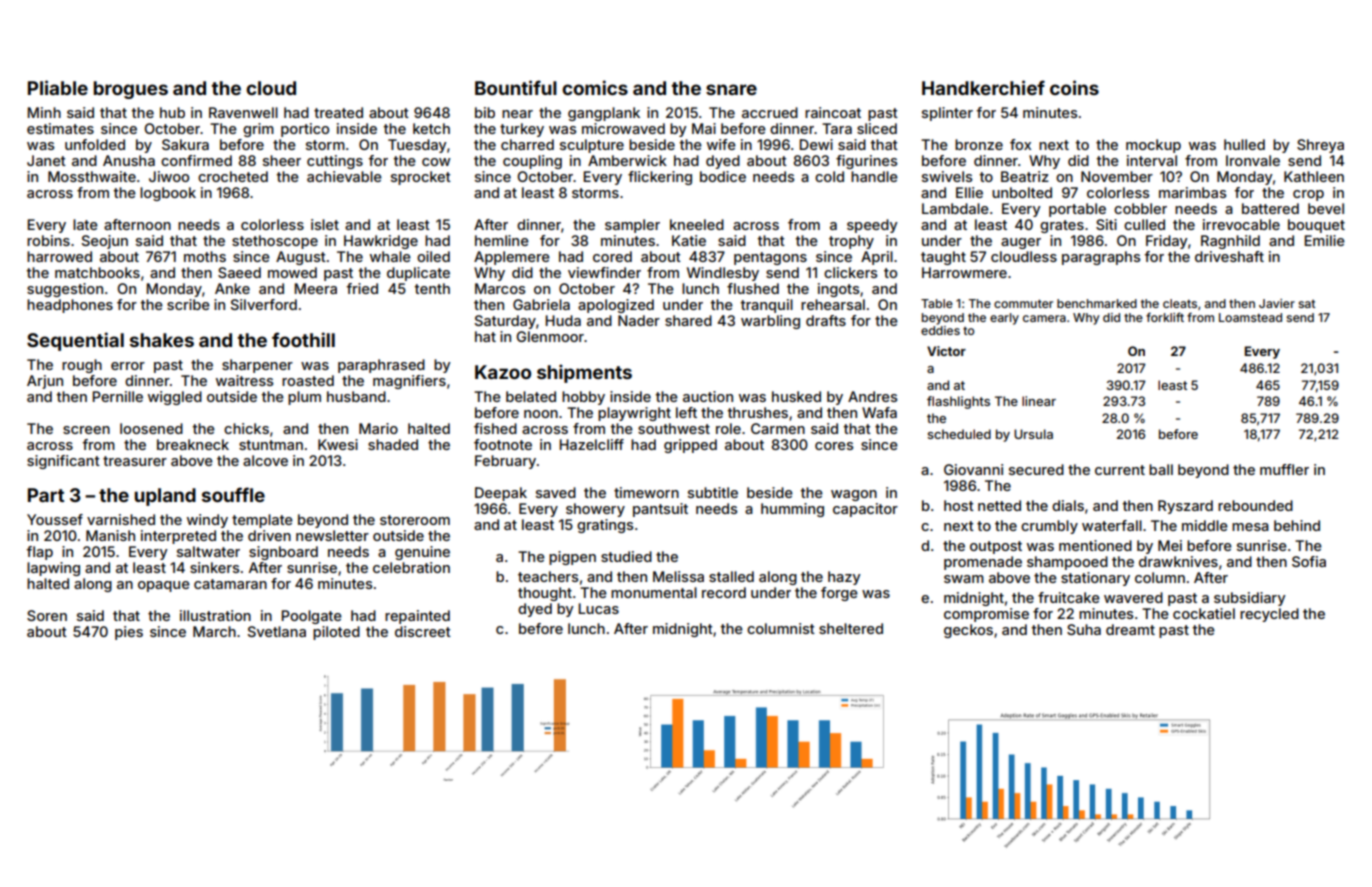 This screenshot has height=887, width=1372. Describe the element at coordinates (604, 114) in the screenshot. I see `gangplank` at that location.
